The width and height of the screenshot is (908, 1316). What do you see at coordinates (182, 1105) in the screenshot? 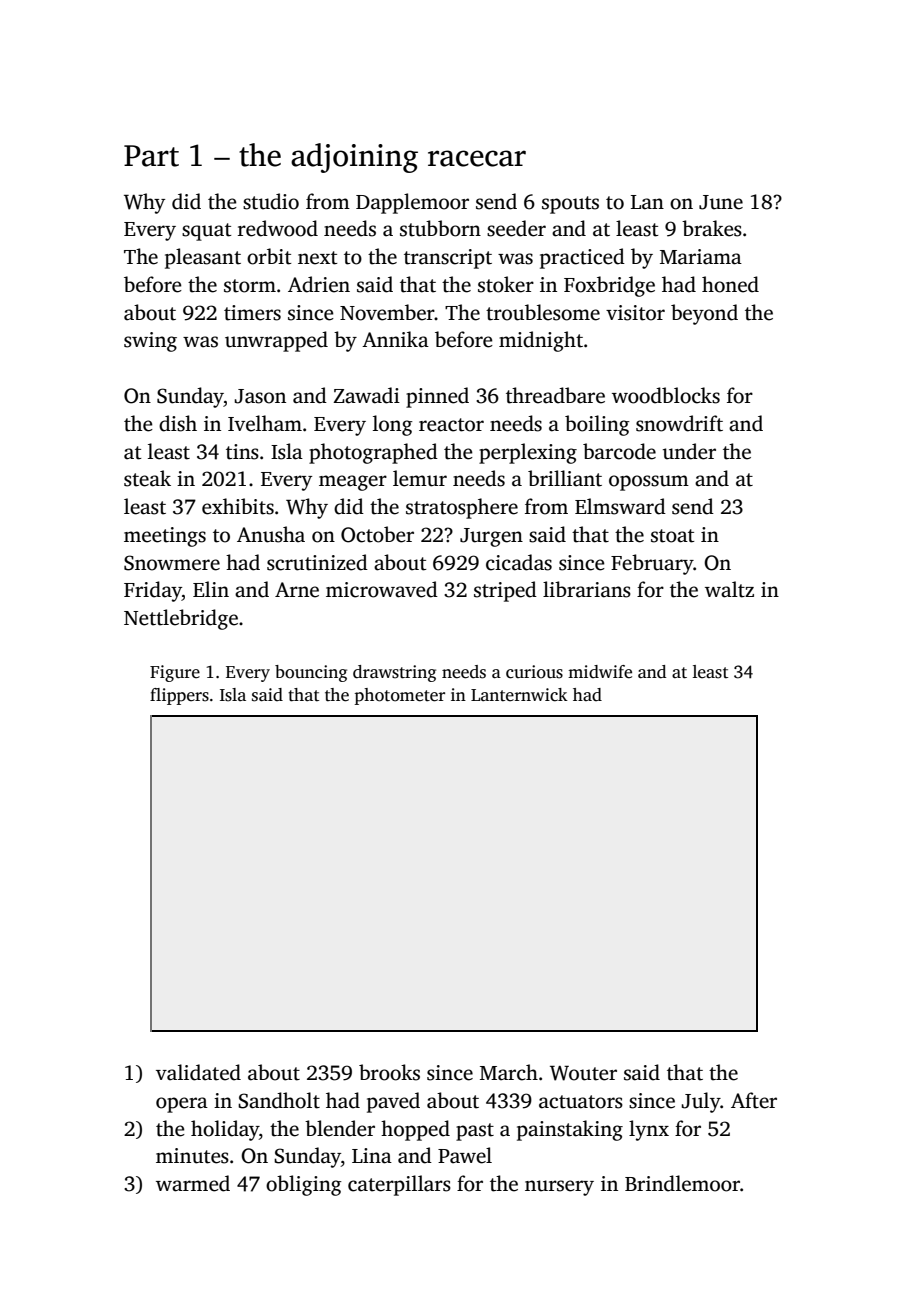
I see `opera` at bounding box center [182, 1105].
